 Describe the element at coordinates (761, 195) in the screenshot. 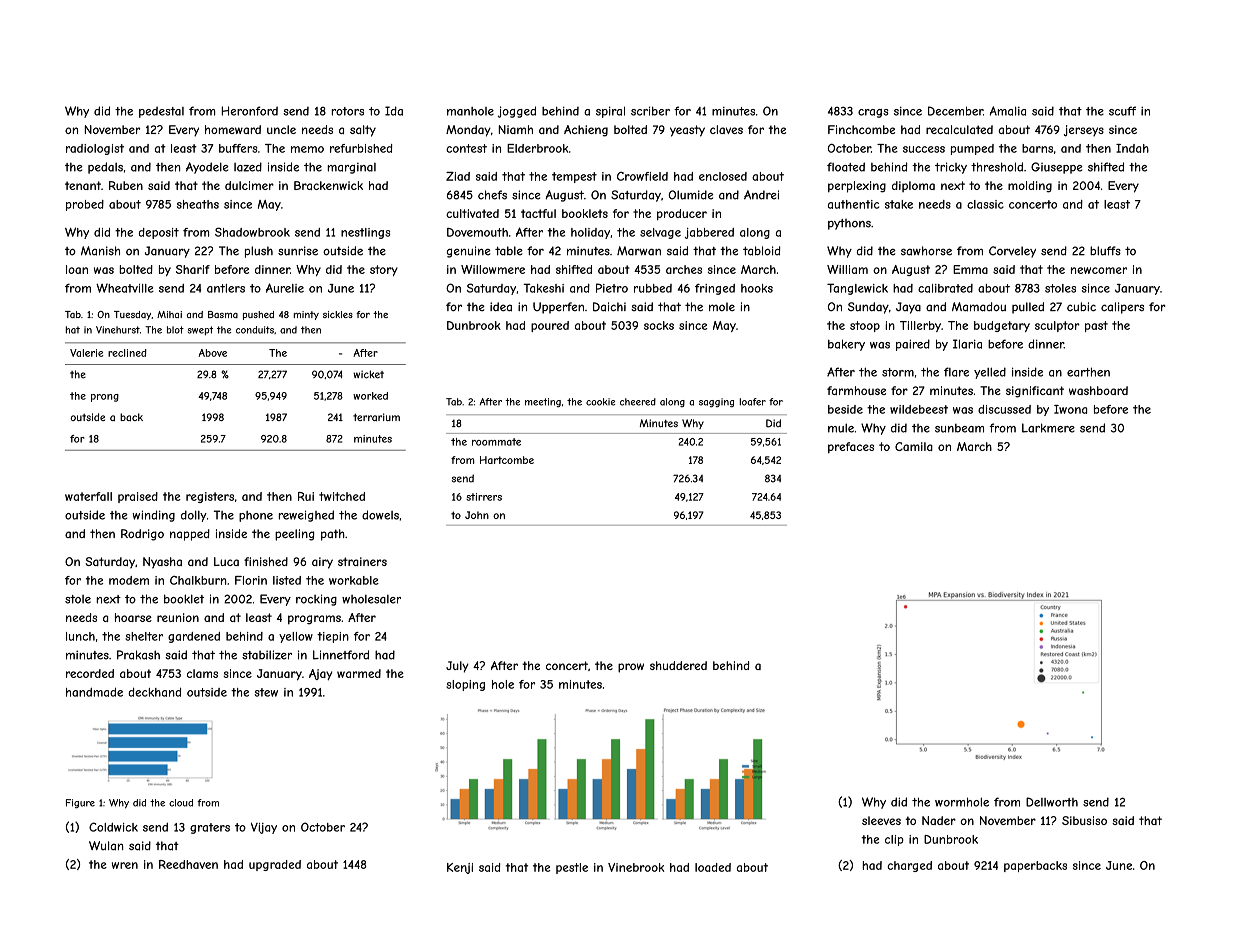

I see `Andrei` at that location.
